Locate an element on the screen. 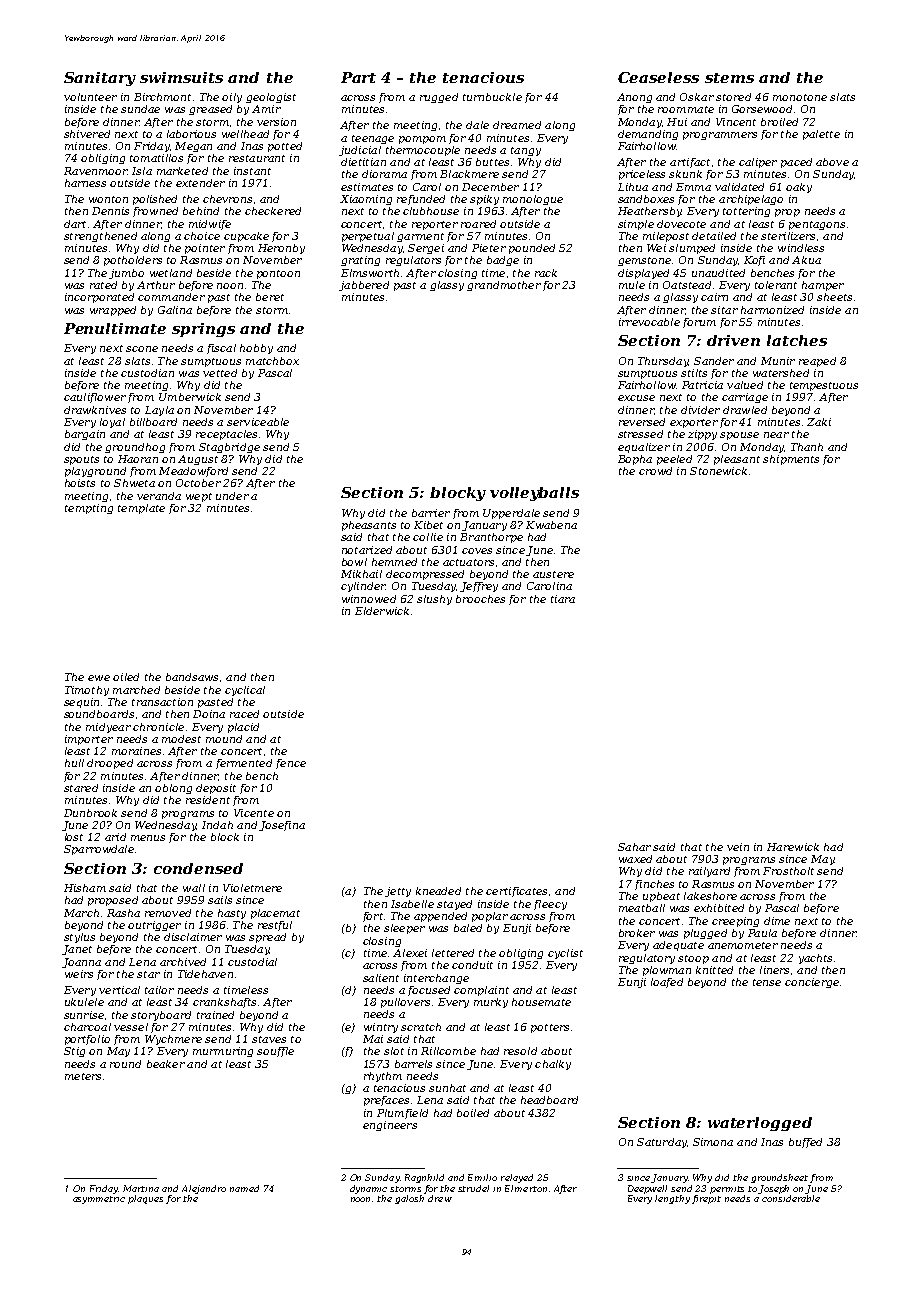  asymmetric is located at coordinates (99, 1200).
